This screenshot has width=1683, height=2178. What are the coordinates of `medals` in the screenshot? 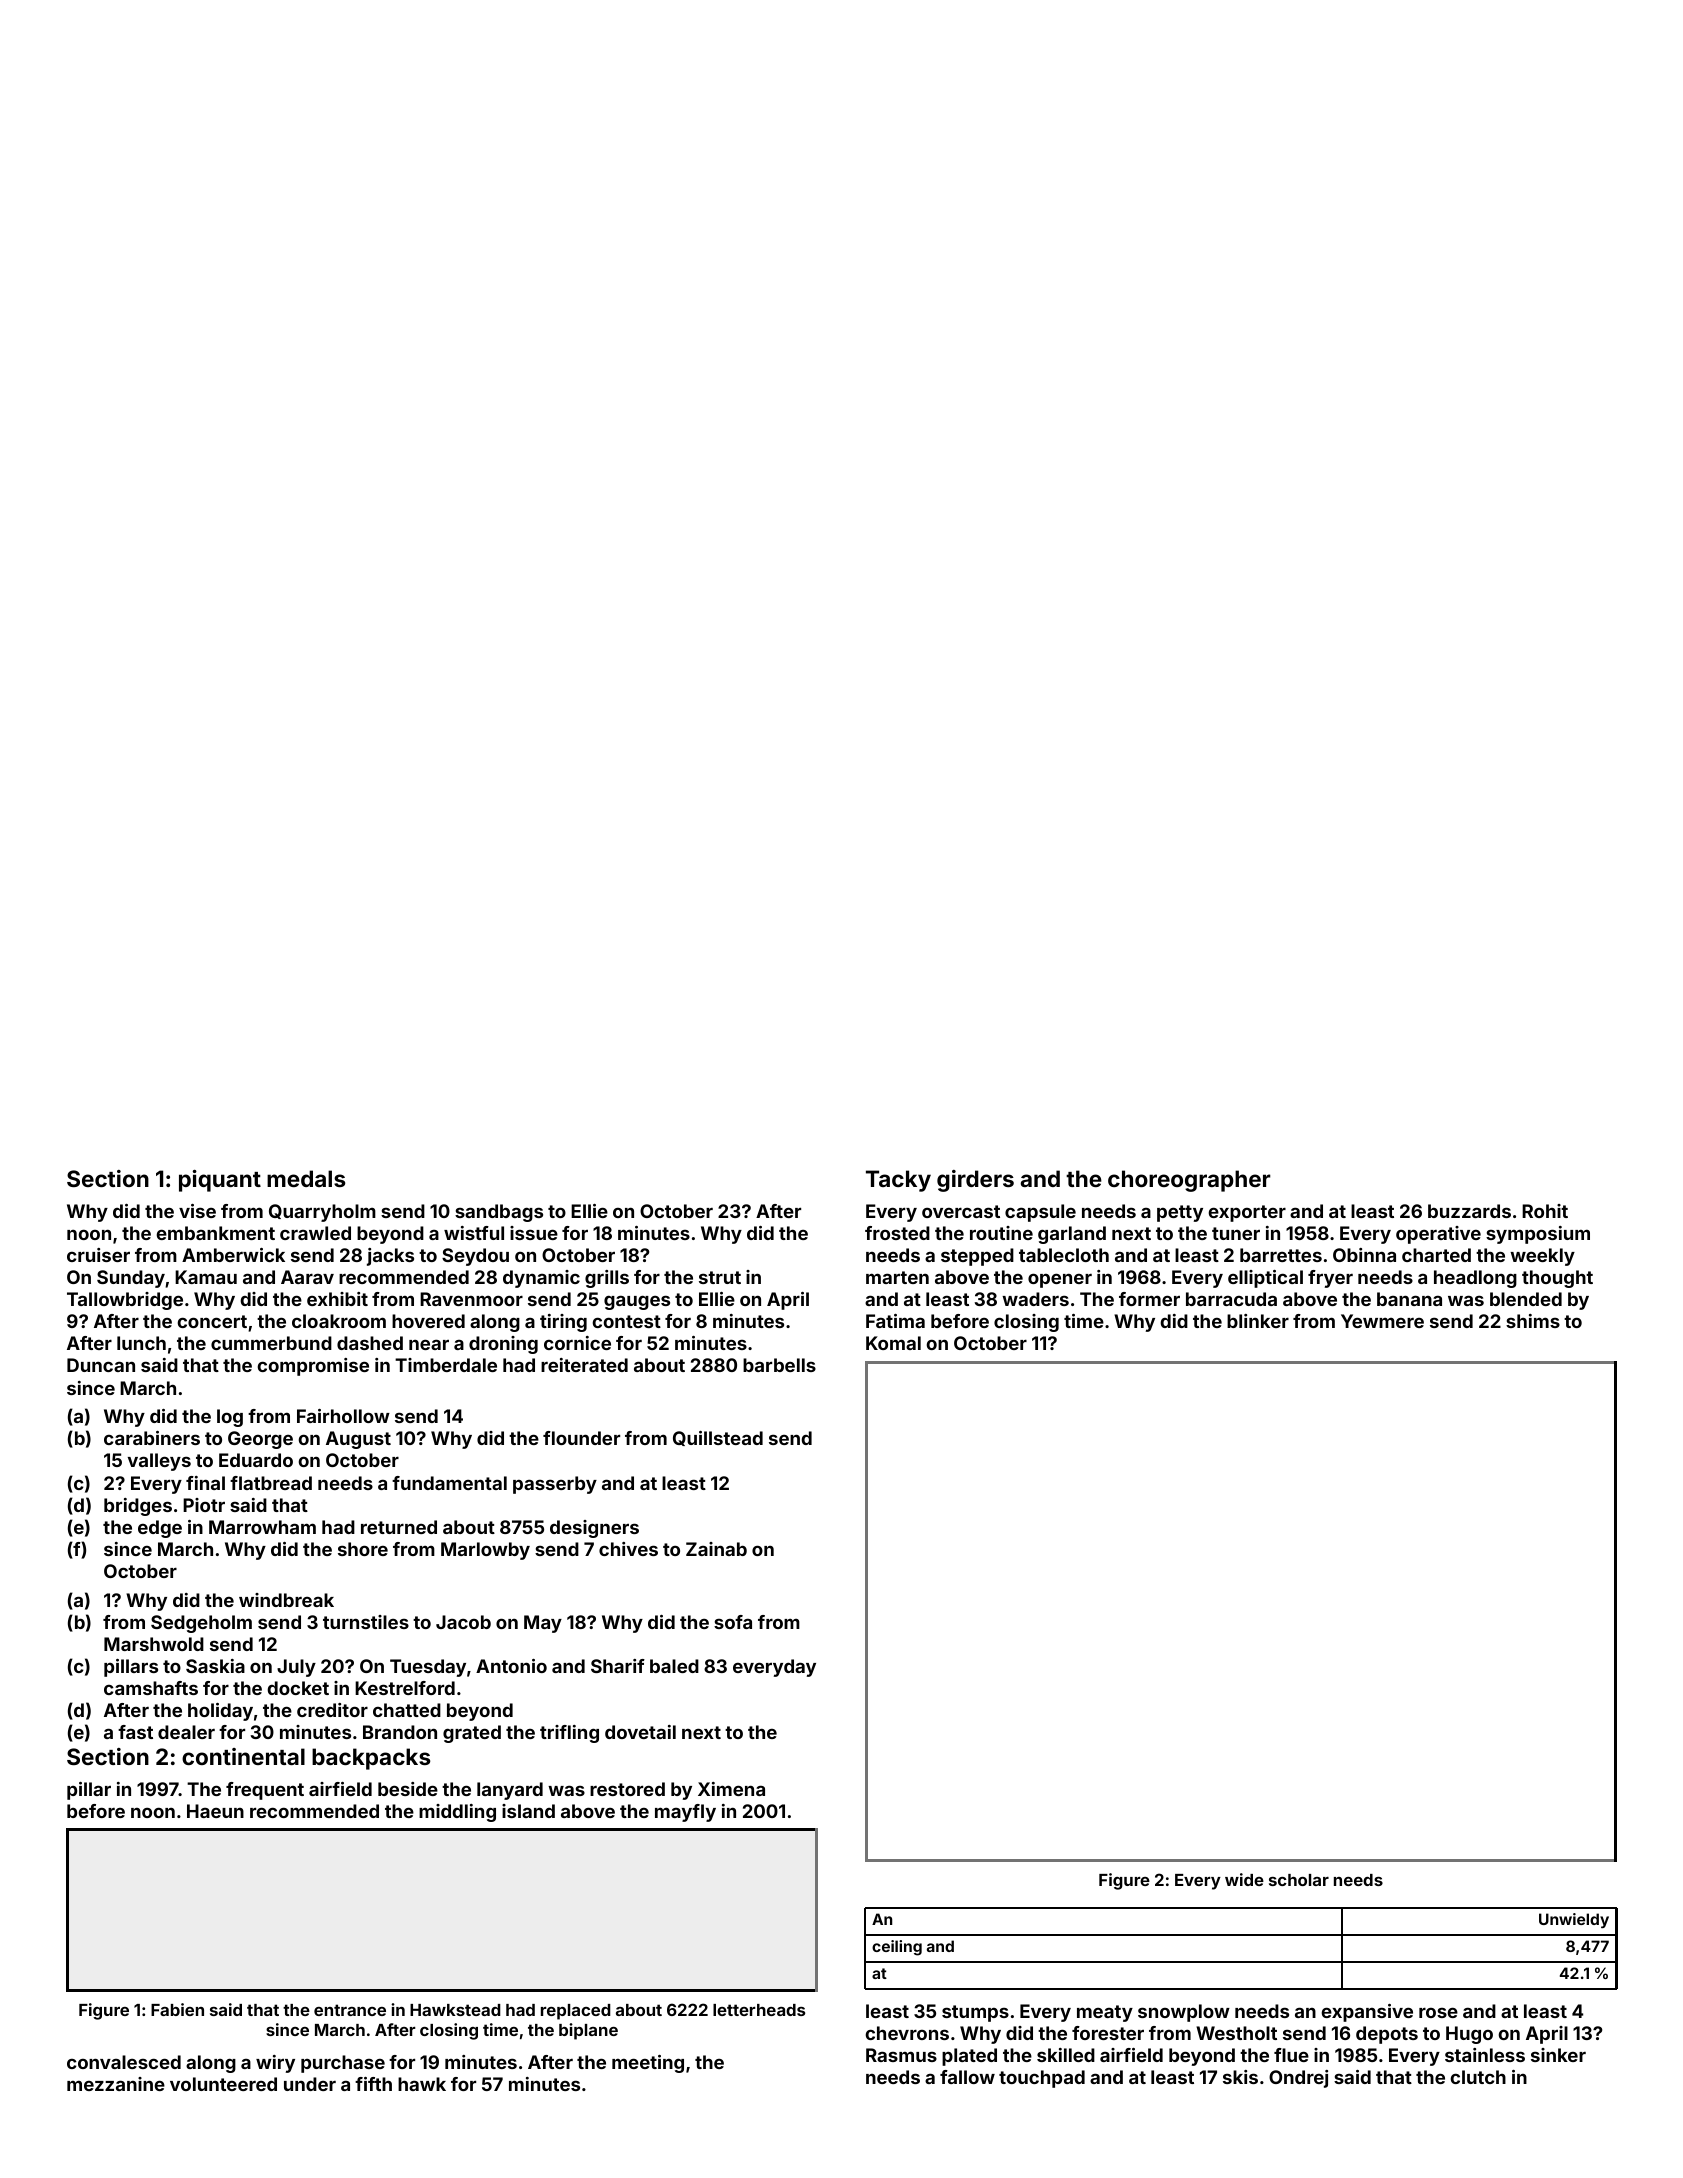 It's located at (306, 1178).
